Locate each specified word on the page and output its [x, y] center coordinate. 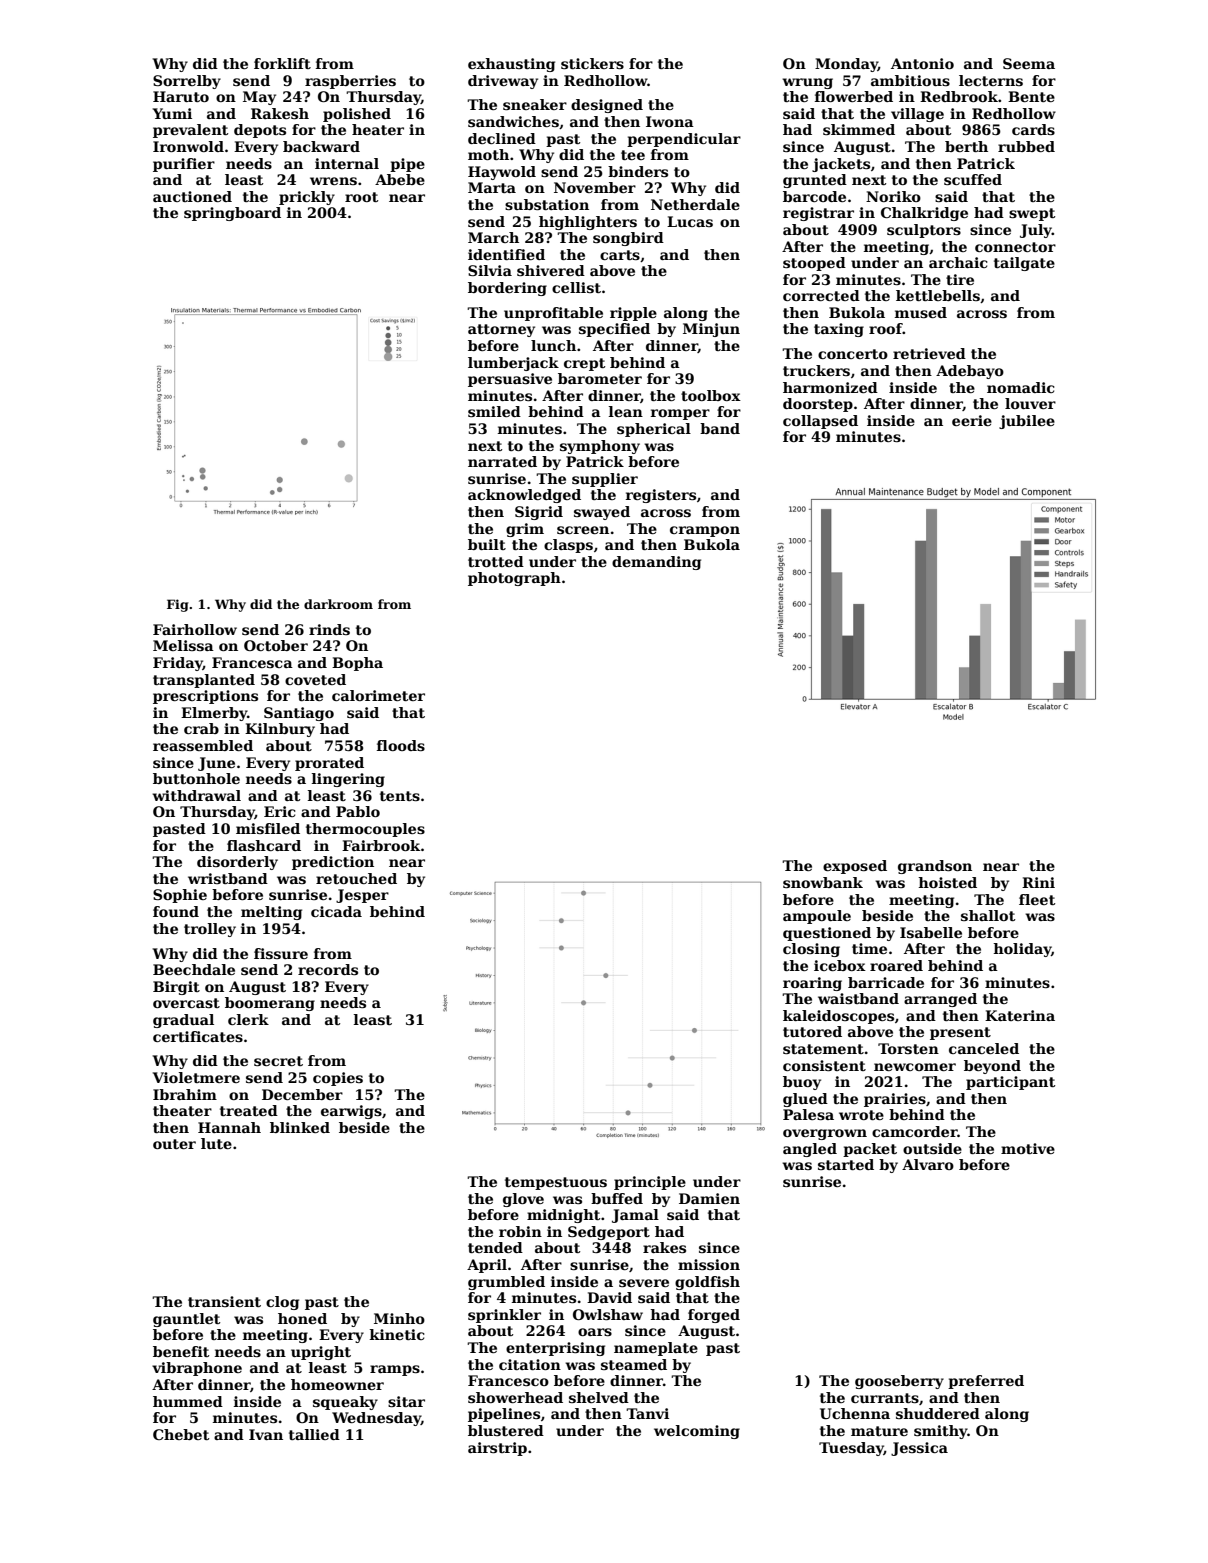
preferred [986, 1382]
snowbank [823, 882]
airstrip [497, 1449]
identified [506, 254]
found [176, 911]
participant [1010, 1083]
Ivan [266, 1434]
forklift [282, 63]
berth [966, 146]
